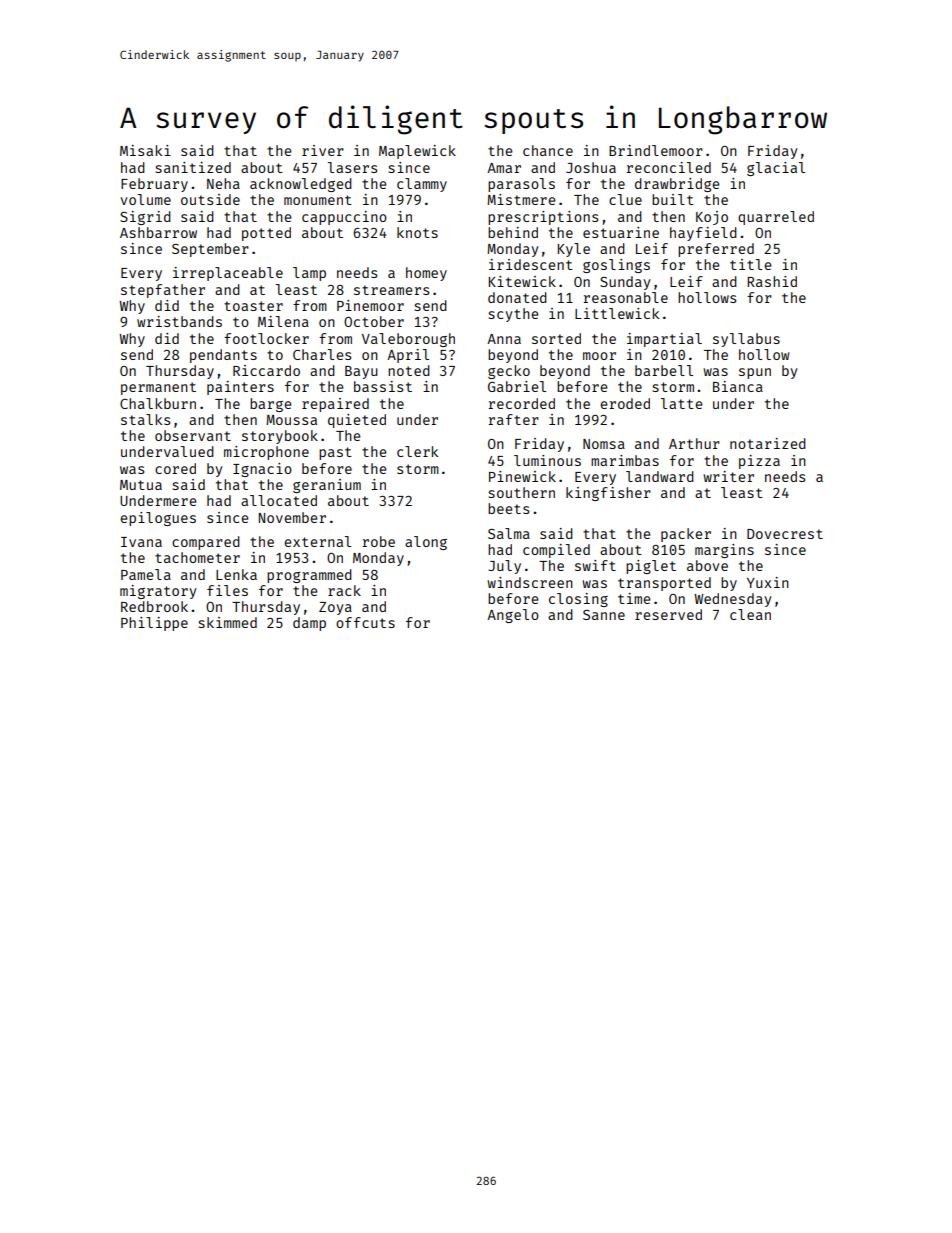  What do you see at coordinates (365, 622) in the screenshot?
I see `offcuts` at bounding box center [365, 622].
